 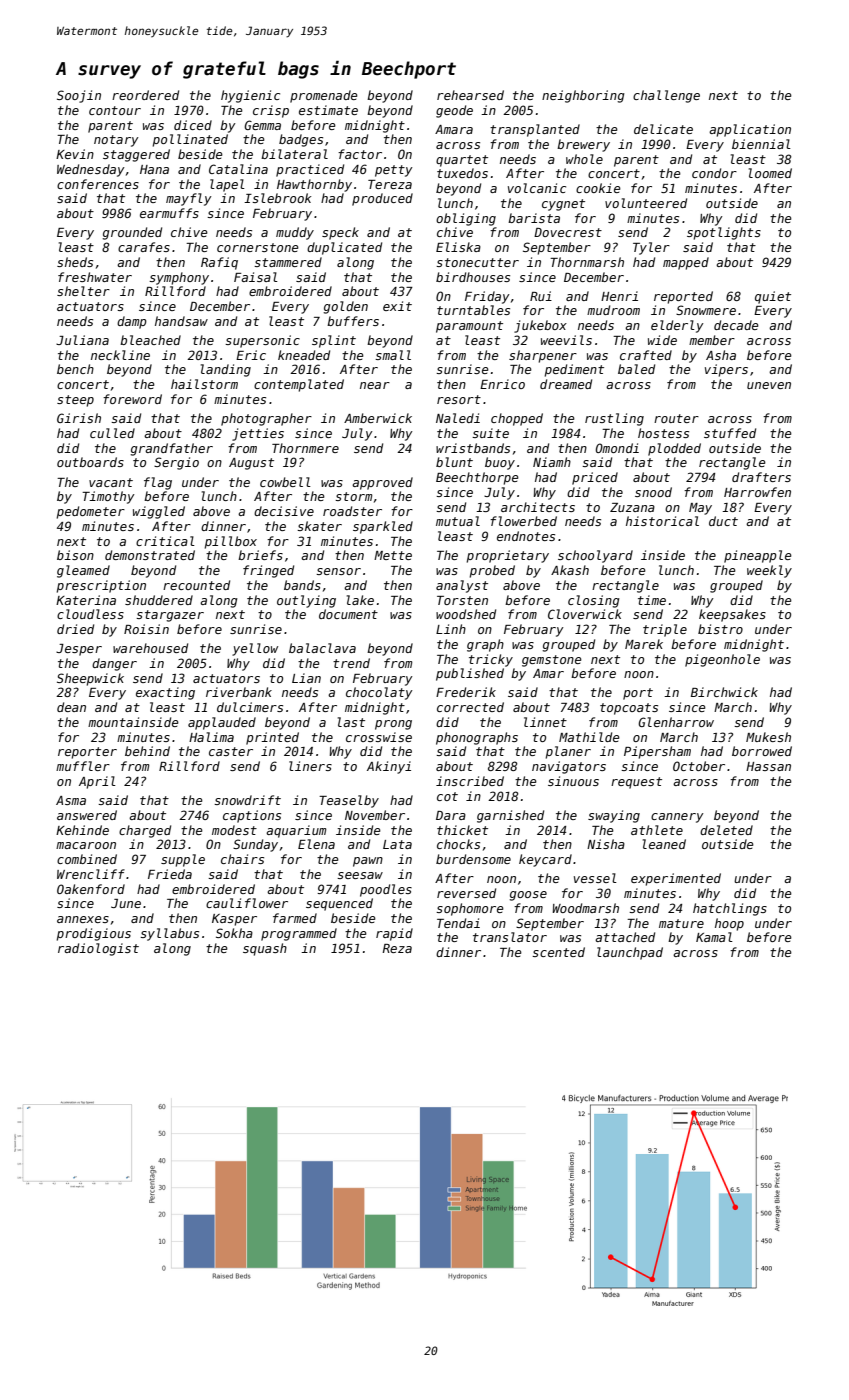 What do you see at coordinates (304, 355) in the screenshot?
I see `kneaded` at bounding box center [304, 355].
